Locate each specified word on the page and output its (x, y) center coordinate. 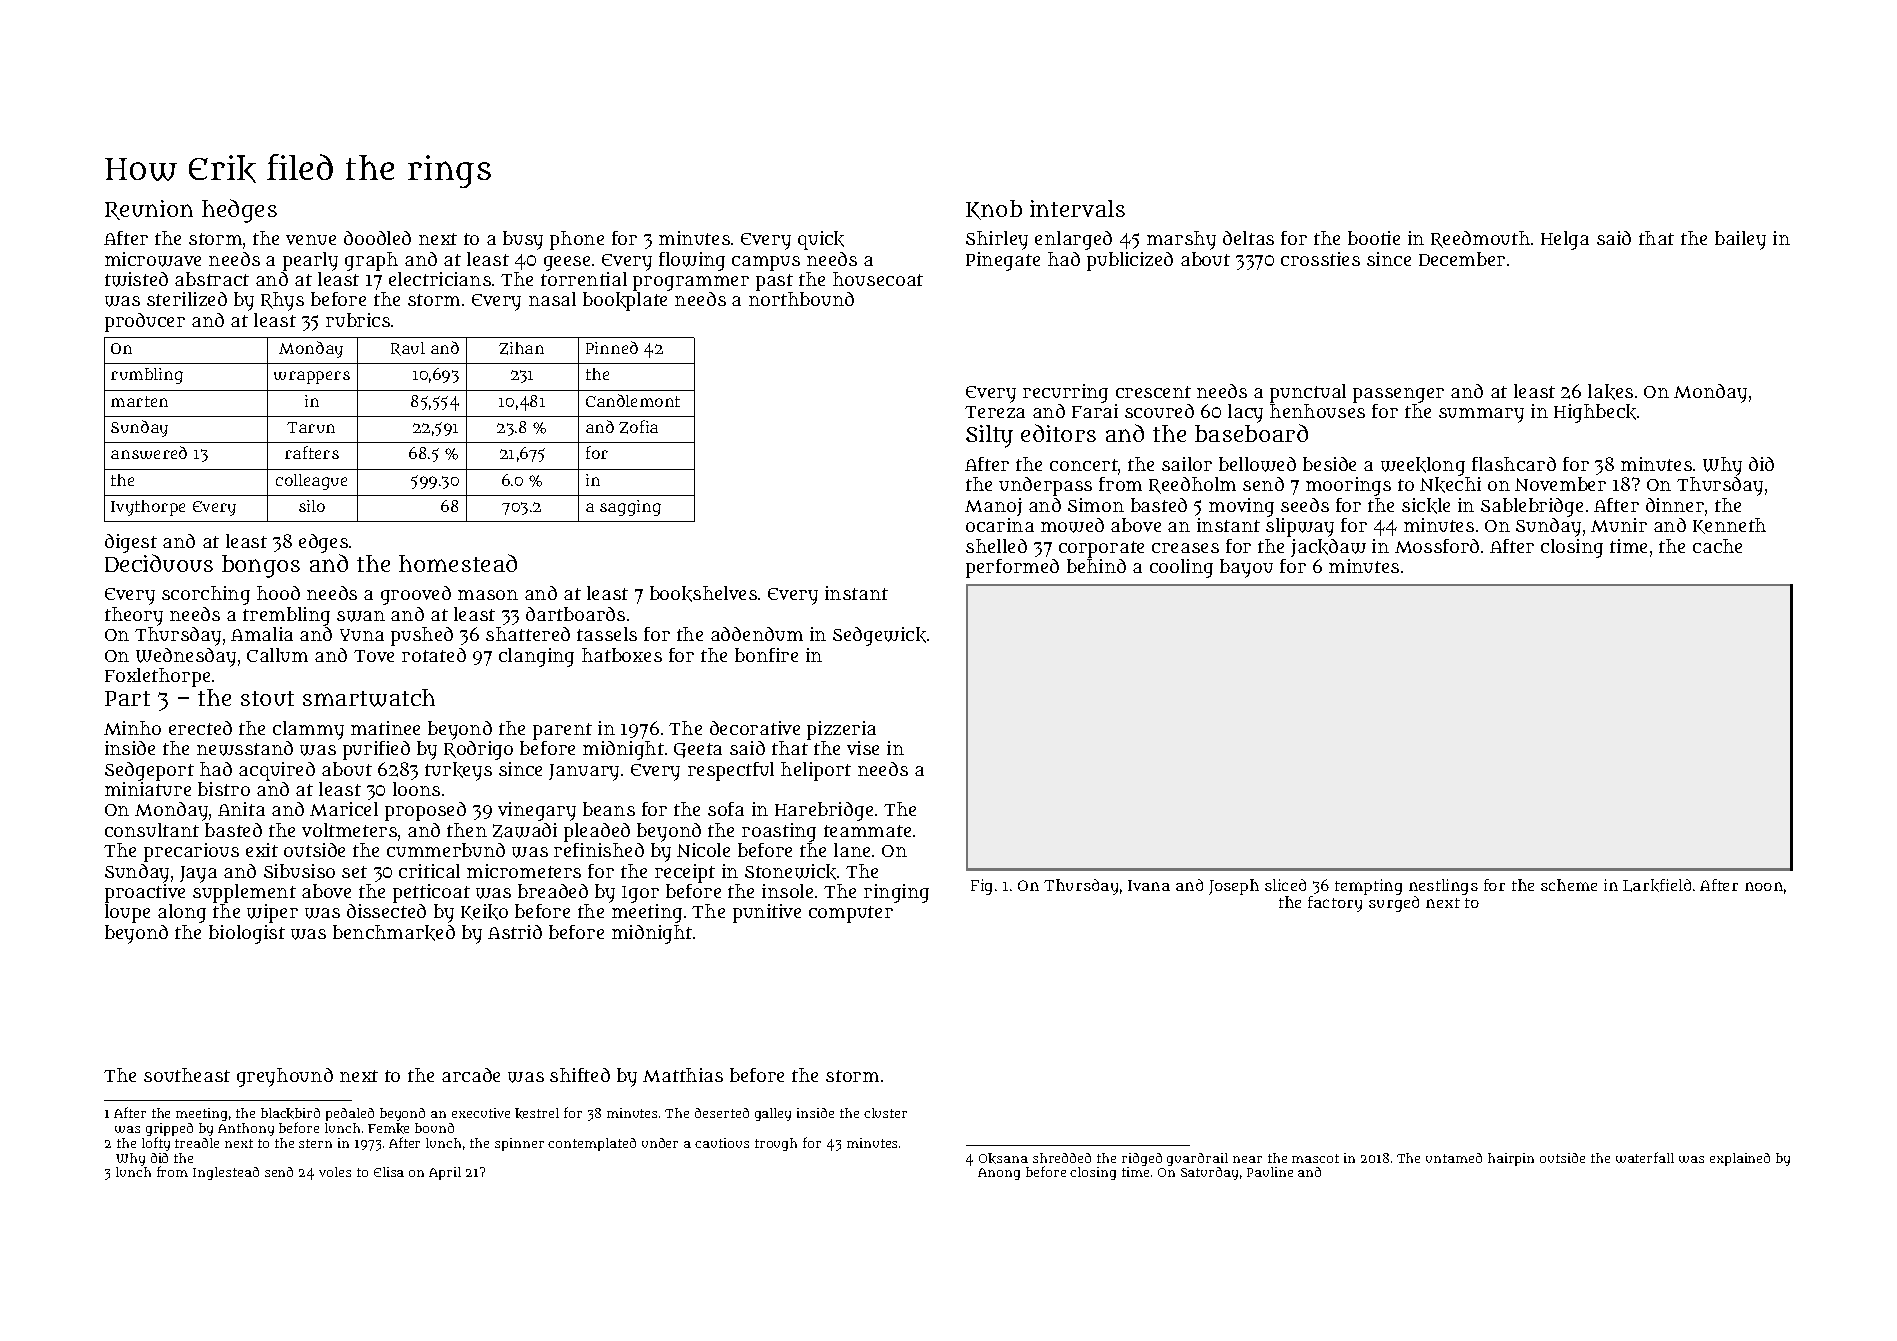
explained (1740, 1159)
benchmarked (394, 933)
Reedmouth (1480, 239)
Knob (994, 210)
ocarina (1000, 525)
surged (1394, 904)
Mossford (1437, 546)
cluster (885, 1113)
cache (1717, 546)
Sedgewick (879, 636)
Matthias (683, 1075)
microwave (153, 259)
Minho (132, 728)
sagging (630, 508)
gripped (169, 1129)
